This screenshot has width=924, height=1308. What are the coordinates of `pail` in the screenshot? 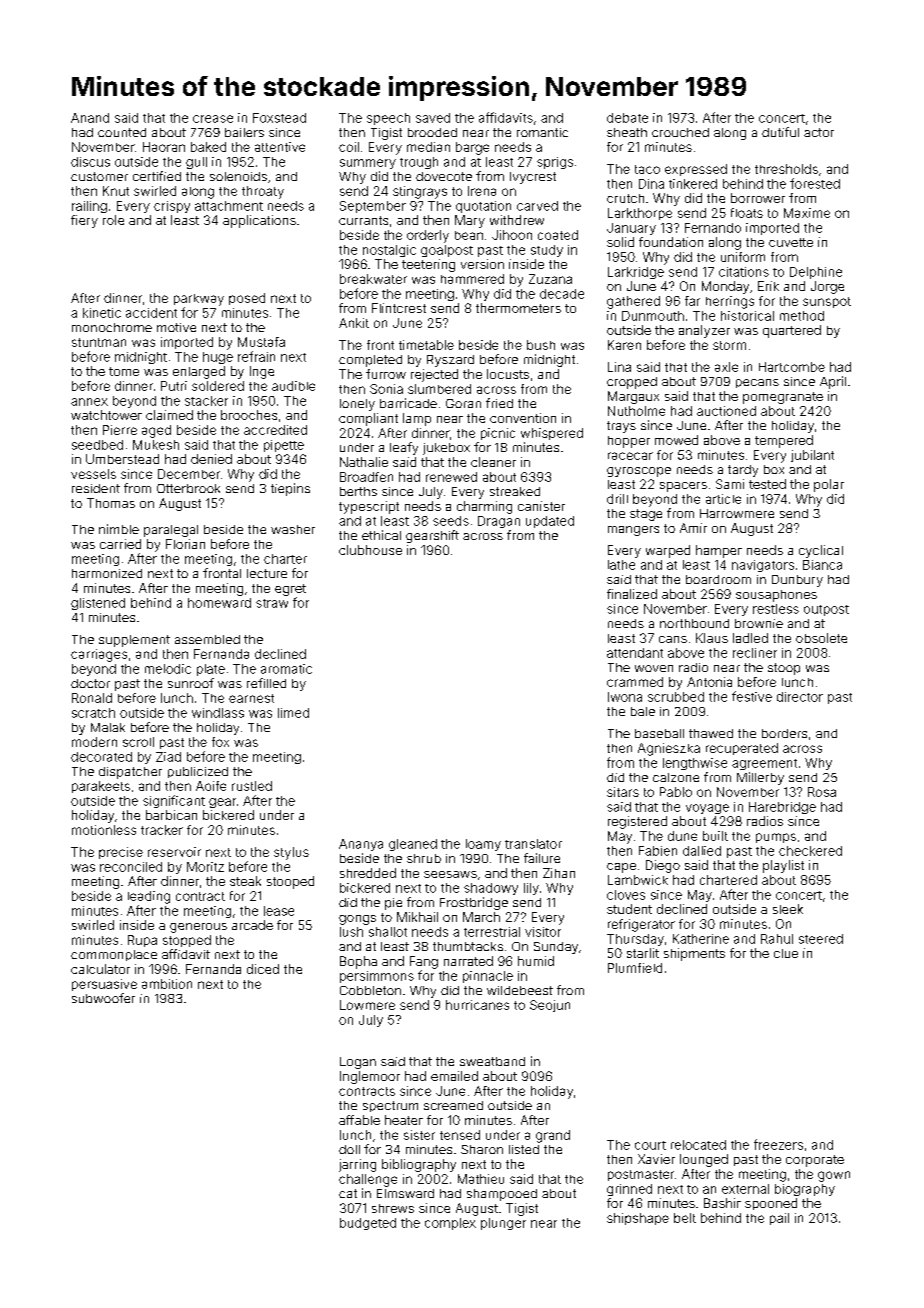 It's located at (779, 1219).
